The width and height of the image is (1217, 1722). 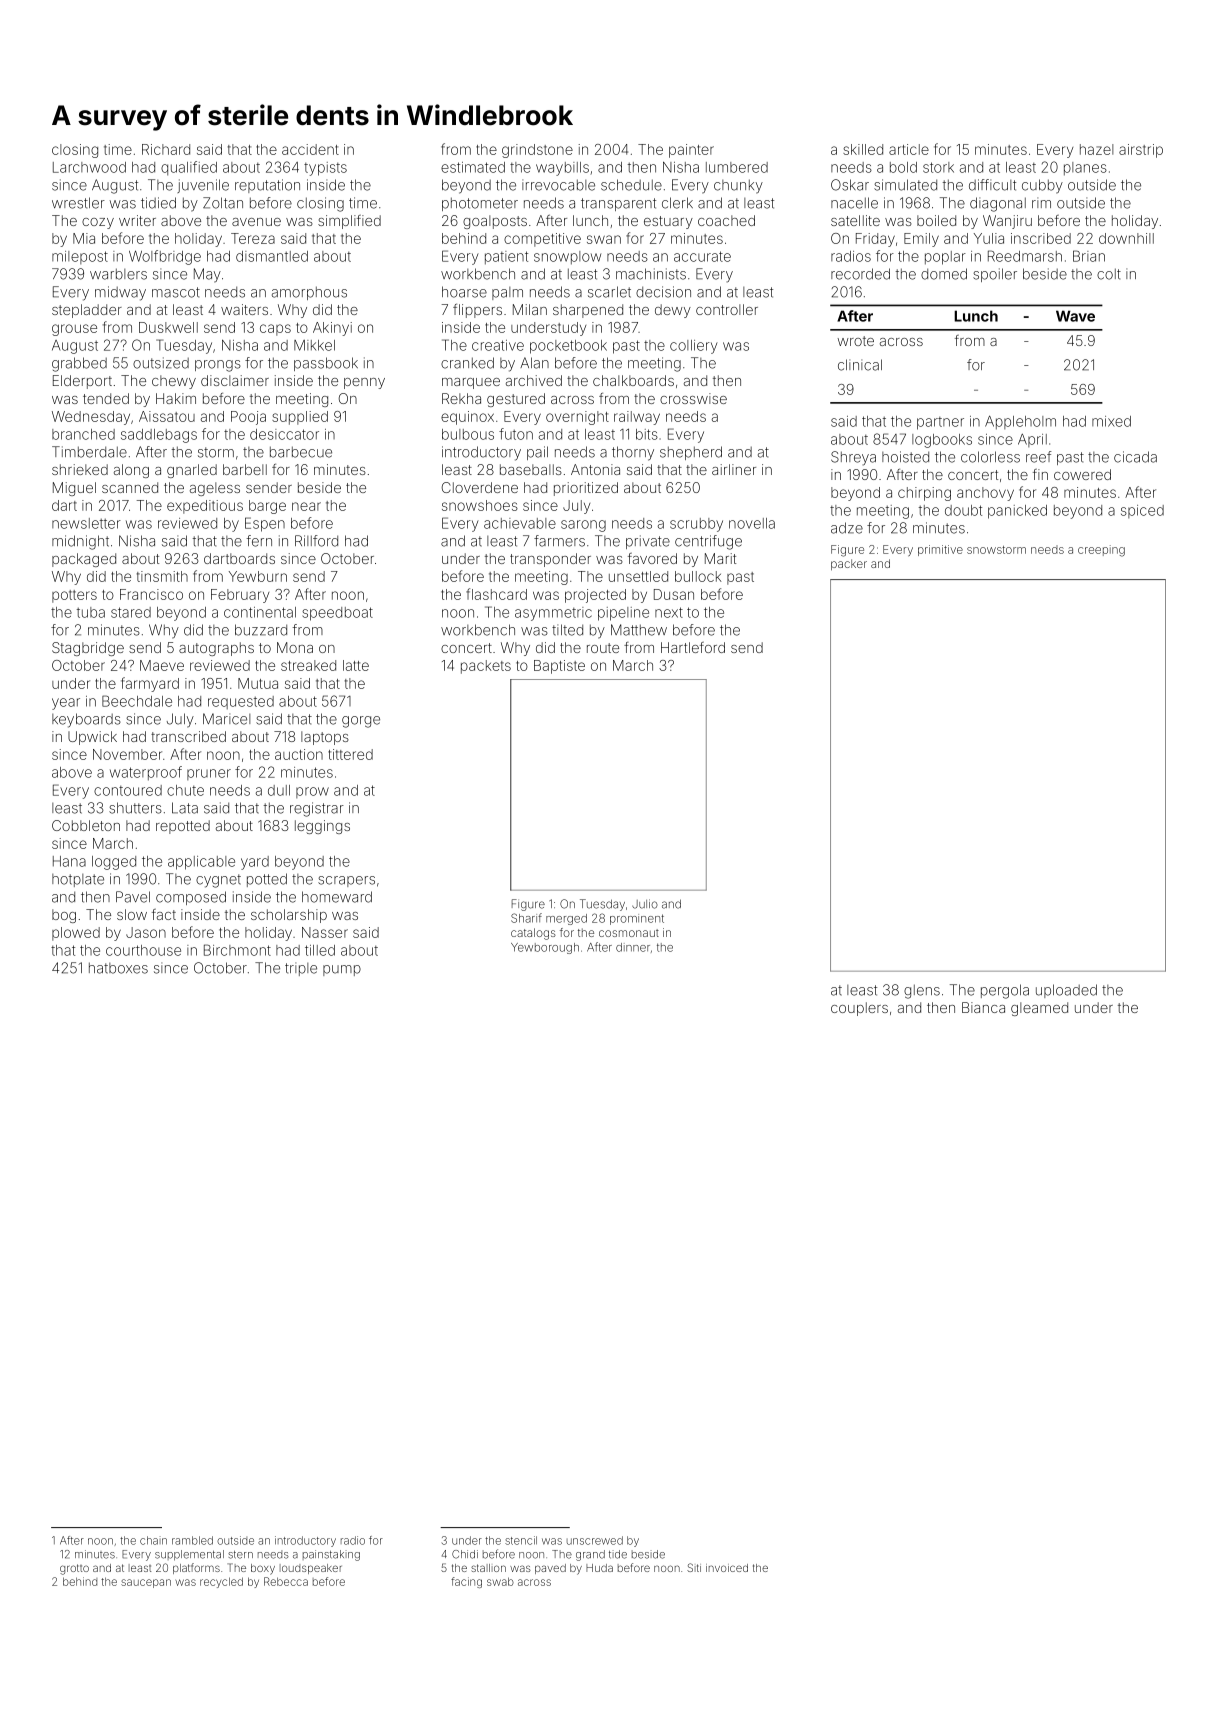 What do you see at coordinates (118, 968) in the image?
I see `hatboxes` at bounding box center [118, 968].
